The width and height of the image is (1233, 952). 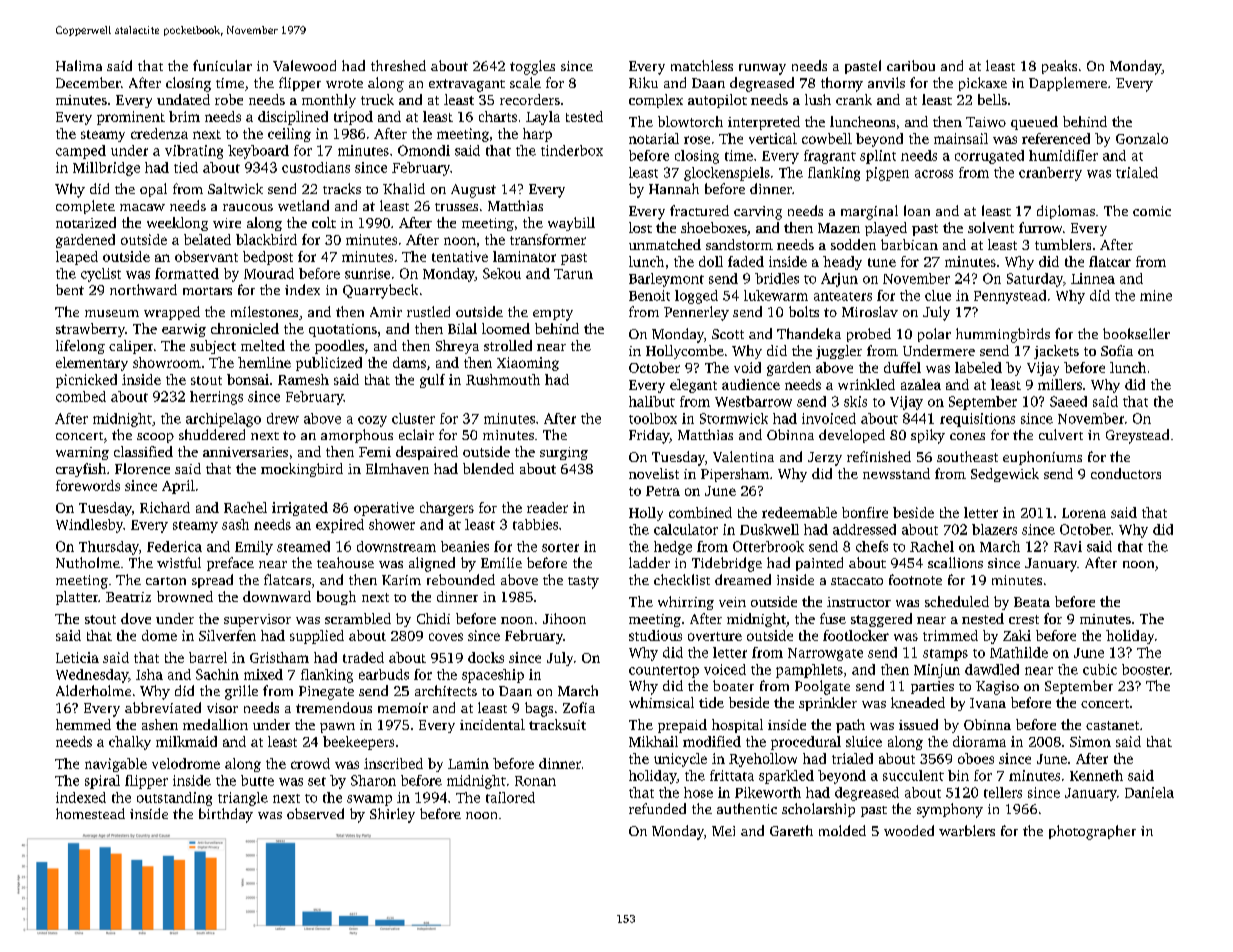 I want to click on pigpen, so click(x=887, y=174).
